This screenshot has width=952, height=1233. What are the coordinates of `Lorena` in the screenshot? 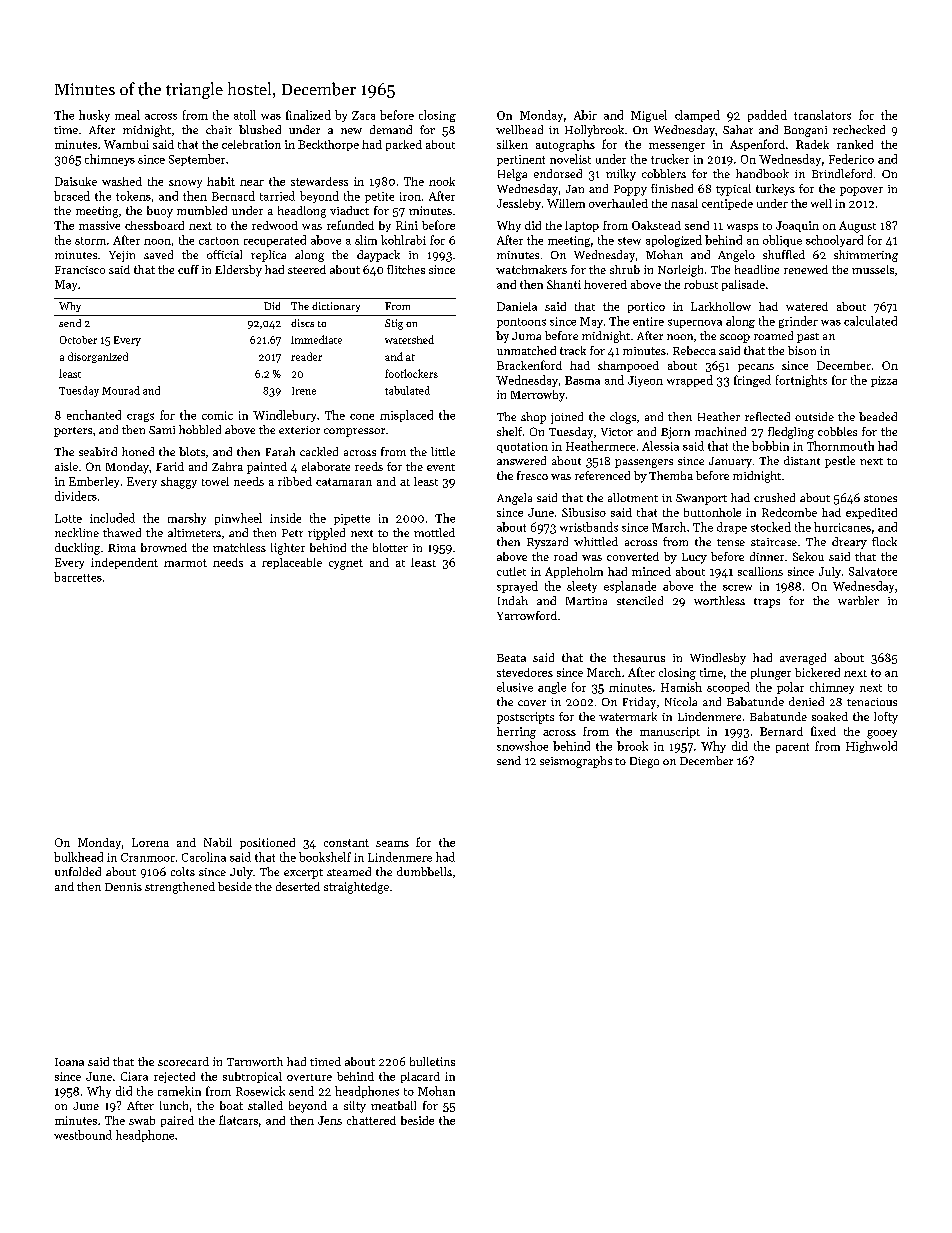 It's located at (150, 842).
